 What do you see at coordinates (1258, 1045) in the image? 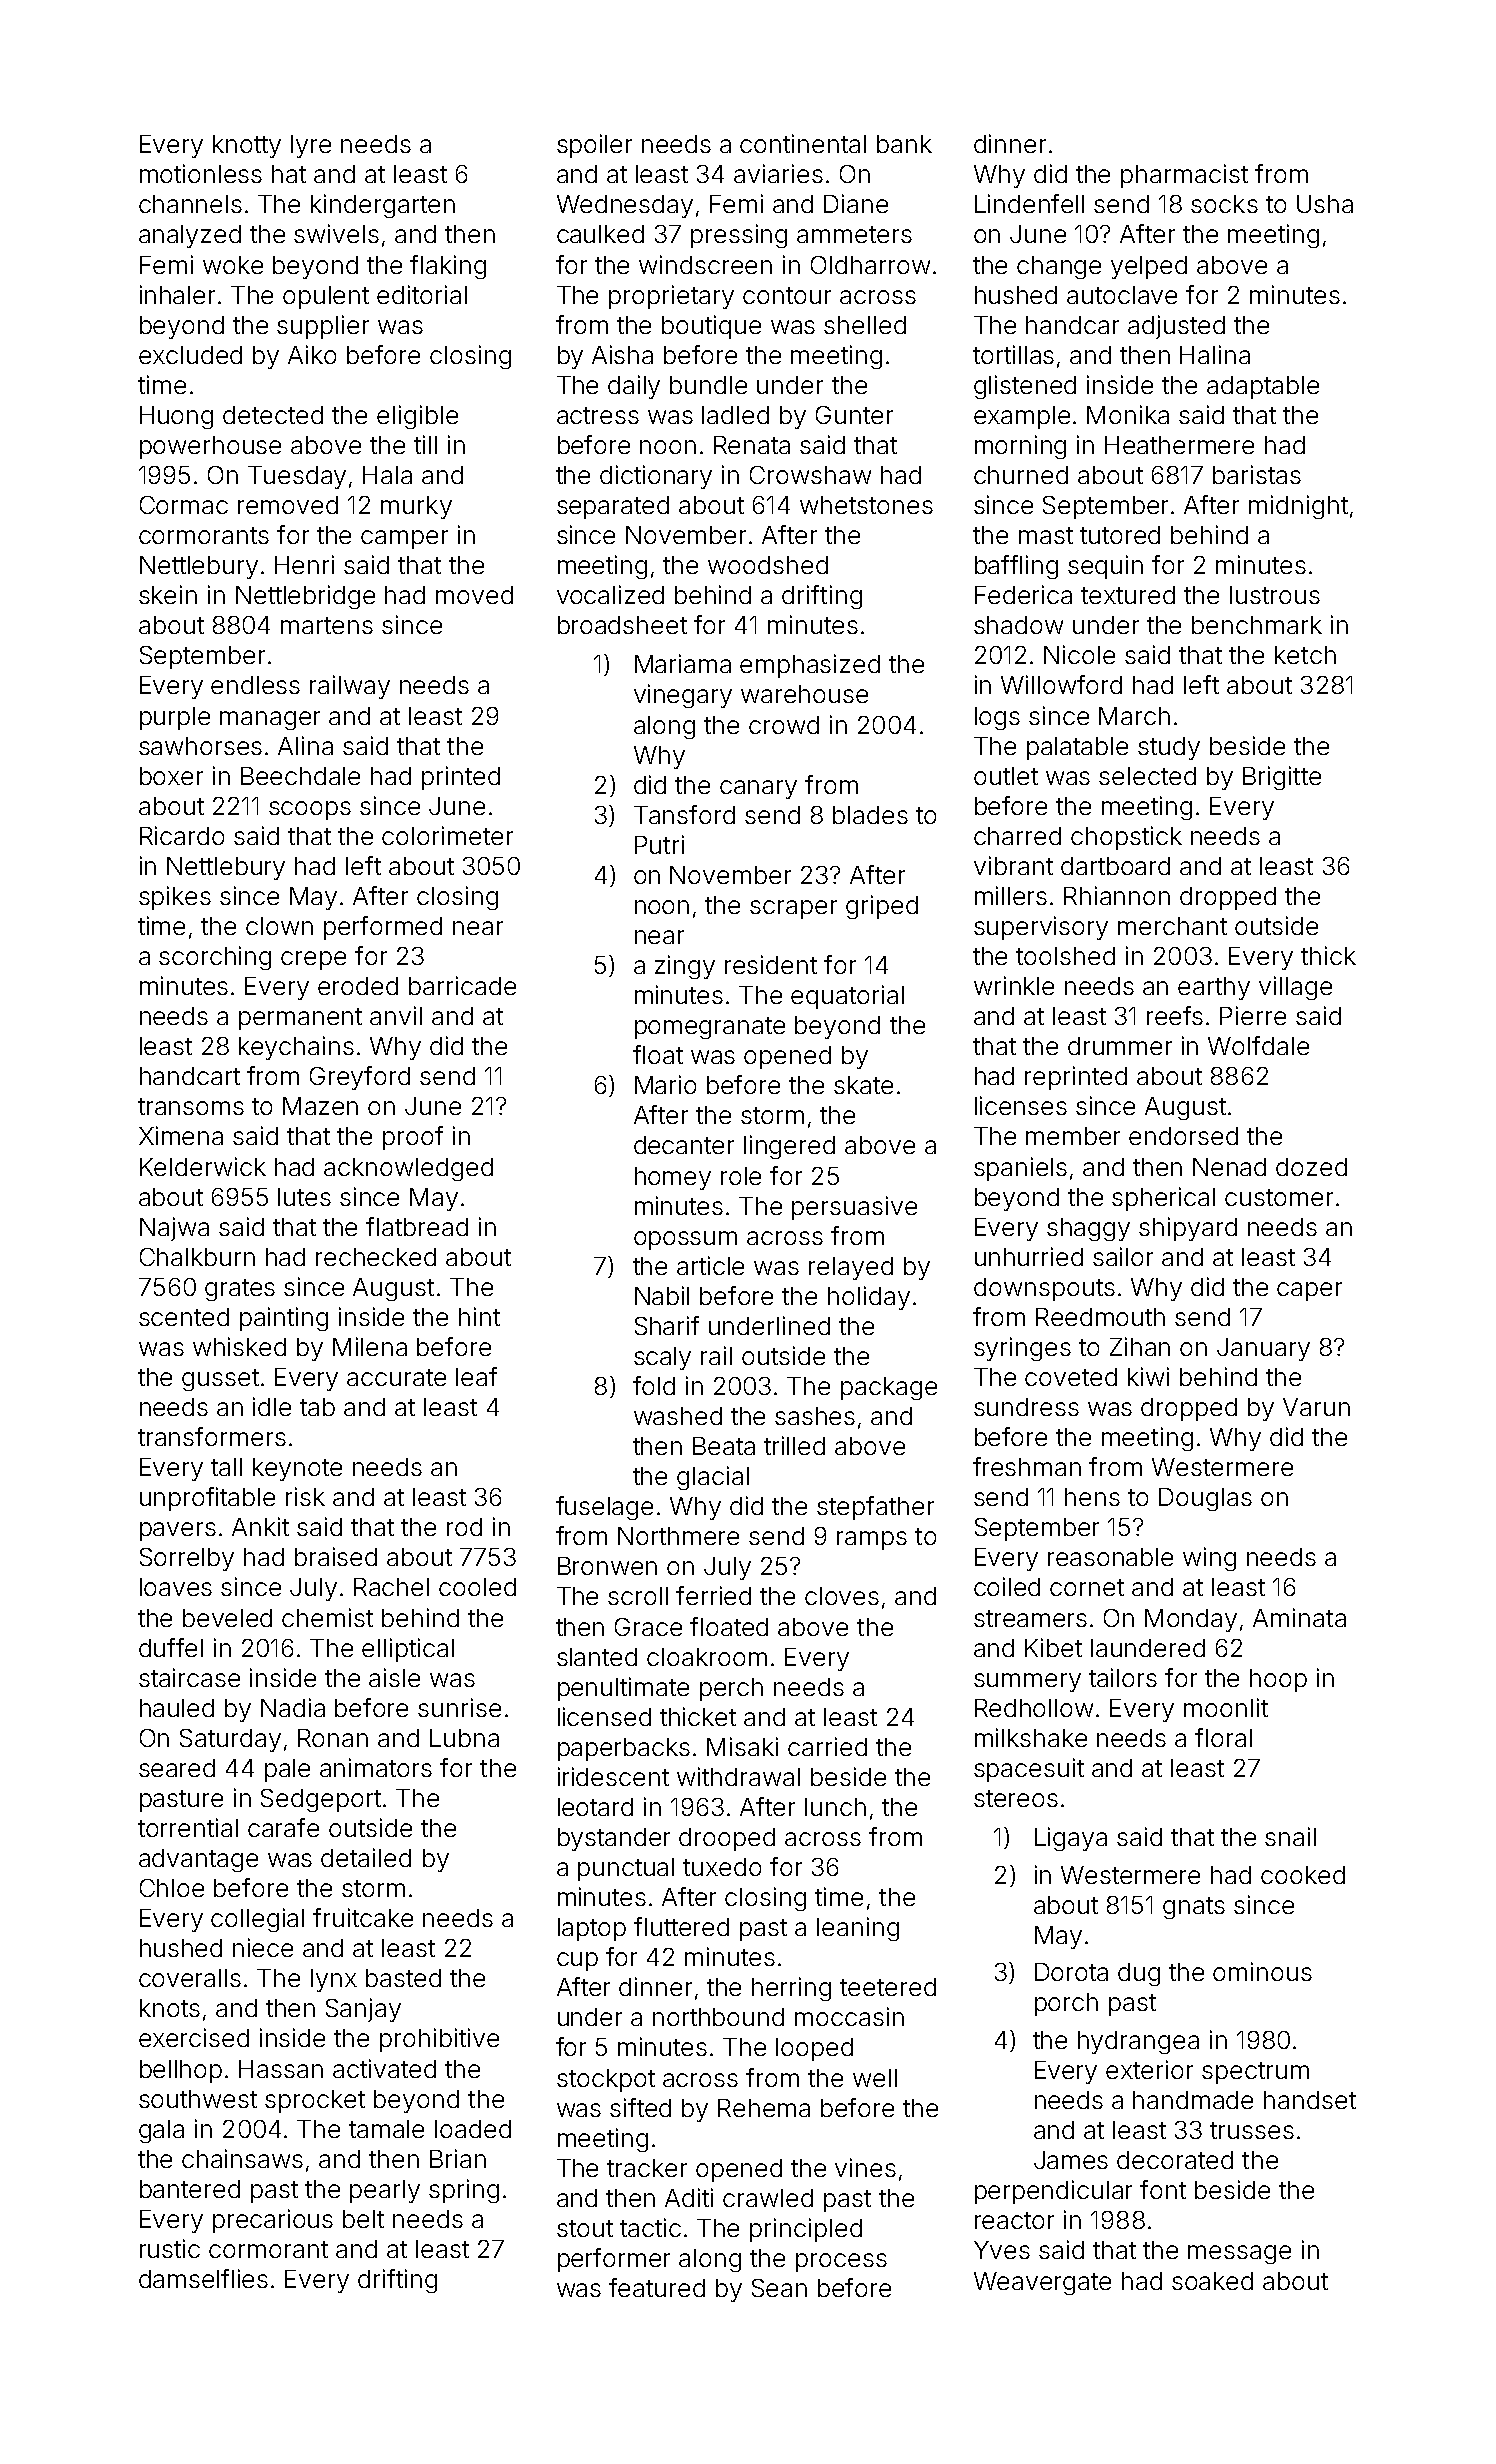
I see `Wolfdale` at bounding box center [1258, 1045].
